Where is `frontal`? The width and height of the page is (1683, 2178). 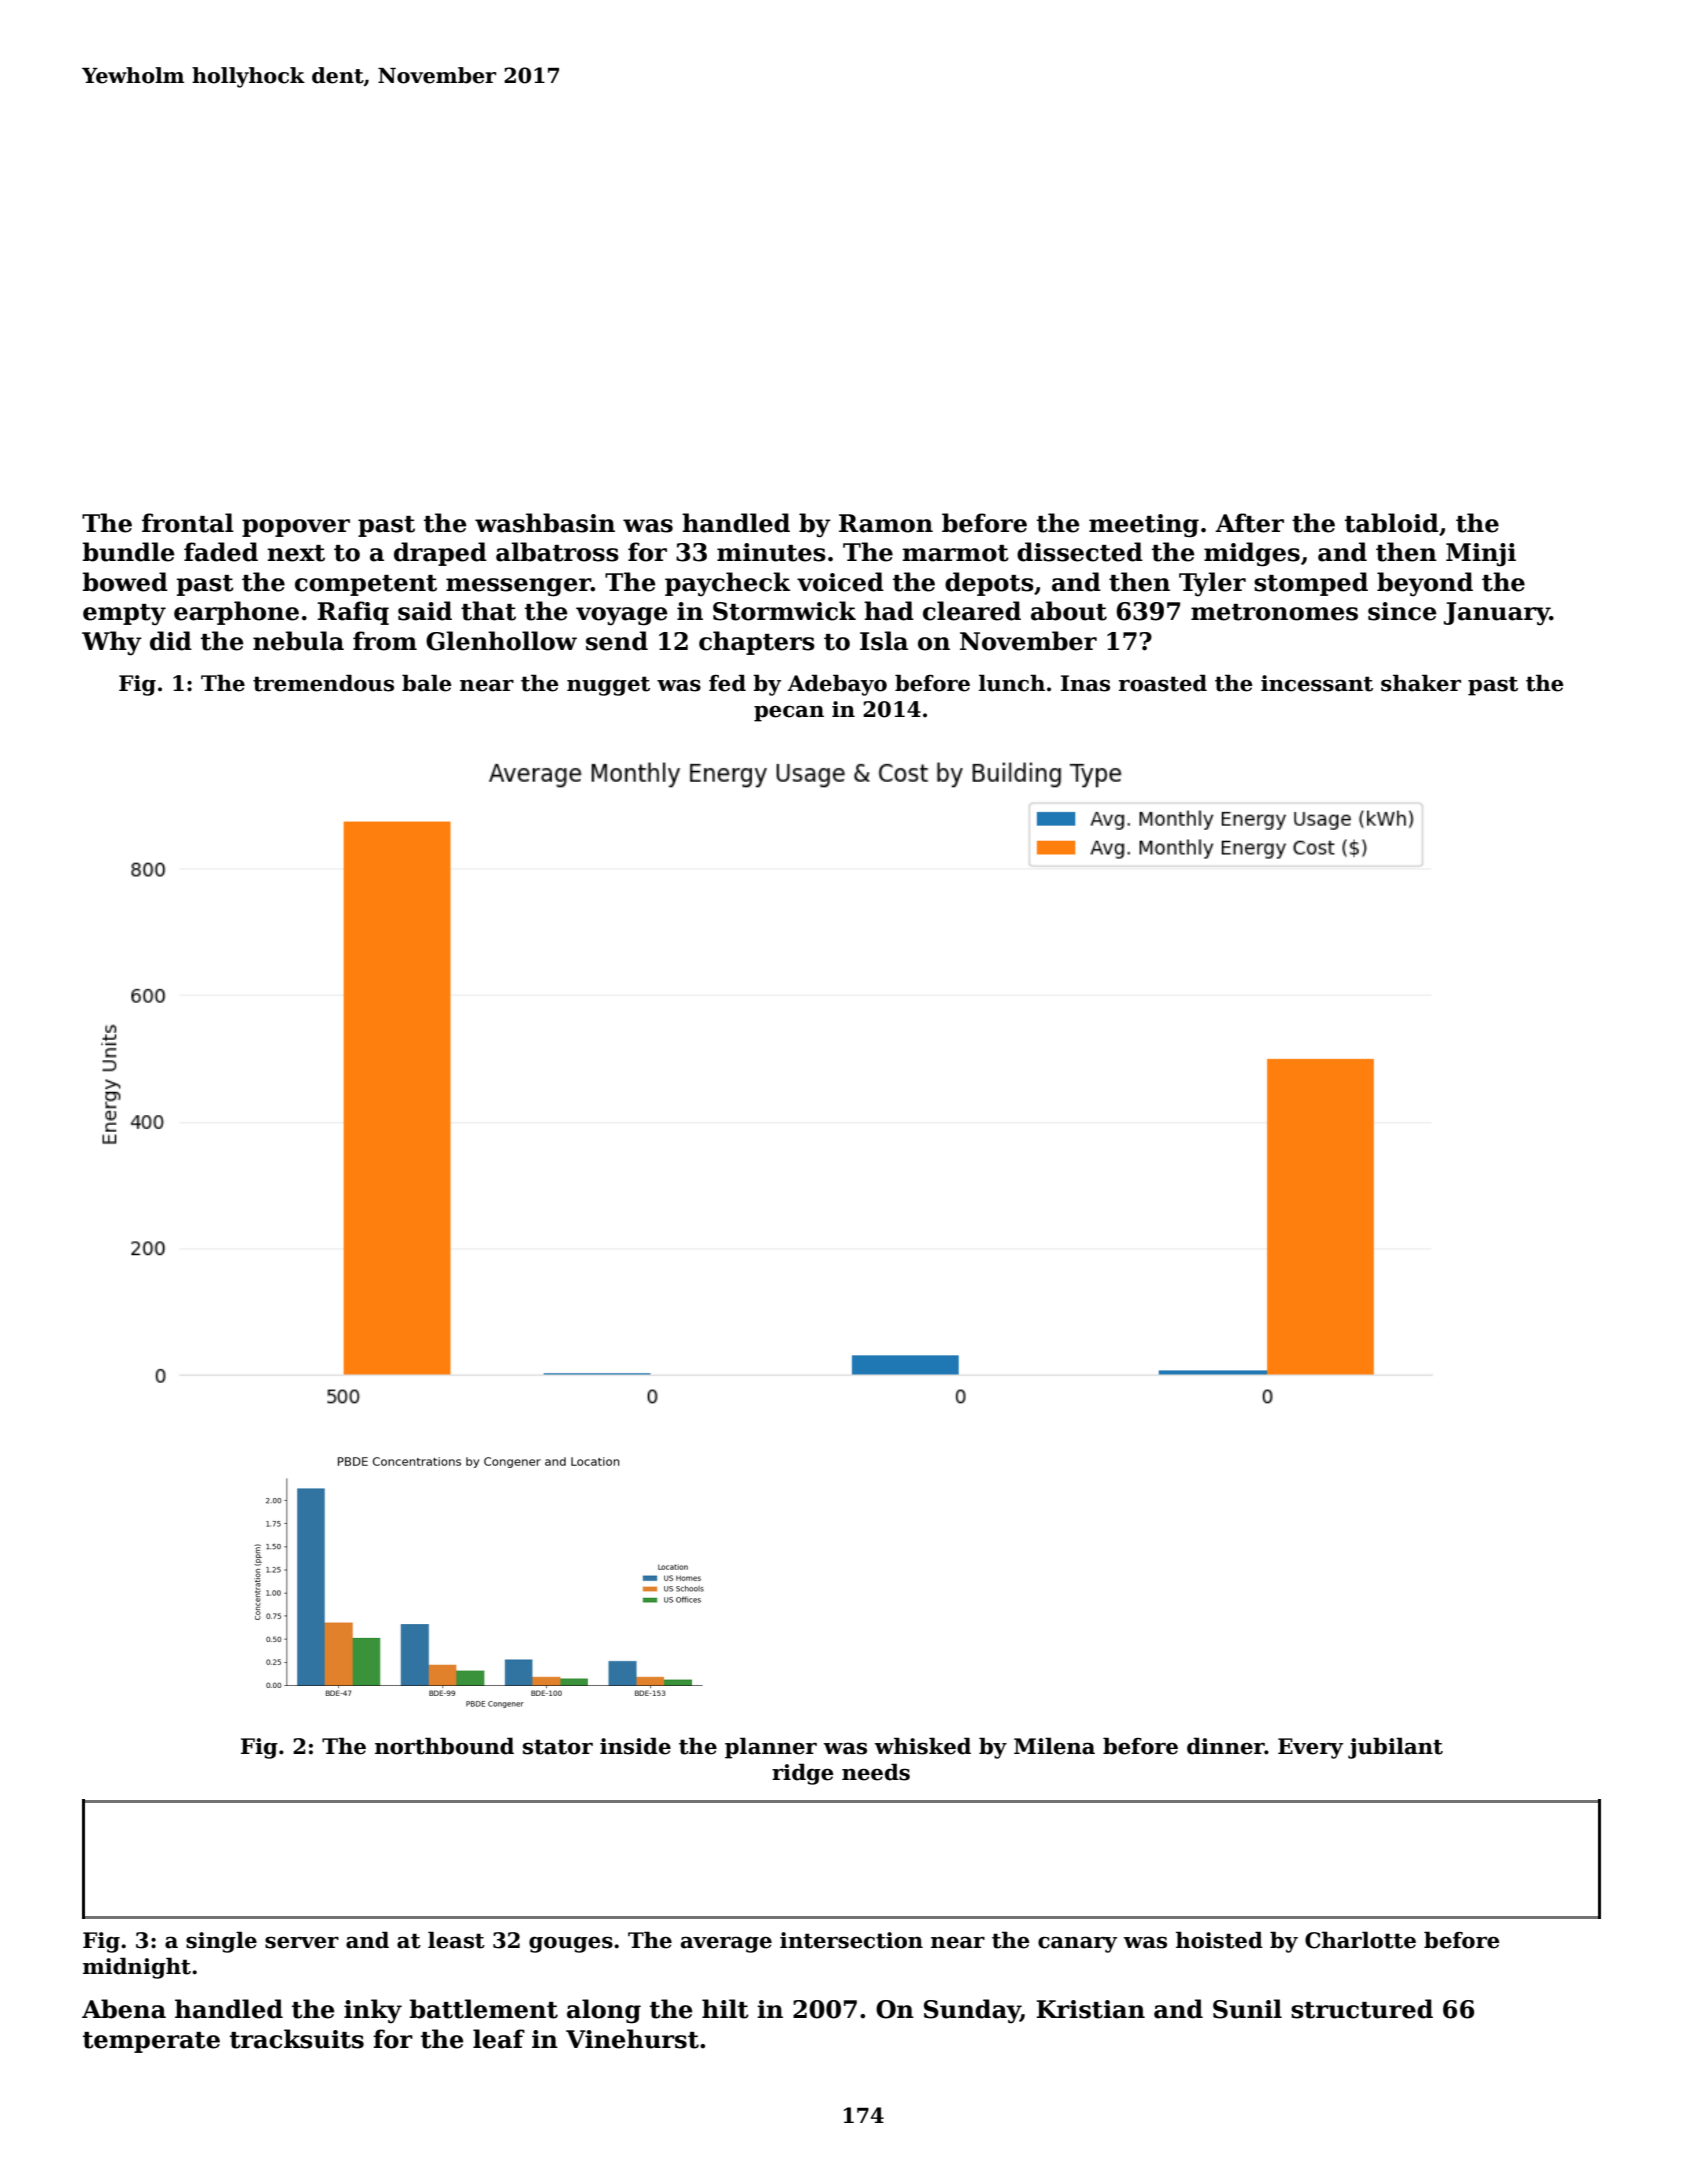 frontal is located at coordinates (188, 523).
